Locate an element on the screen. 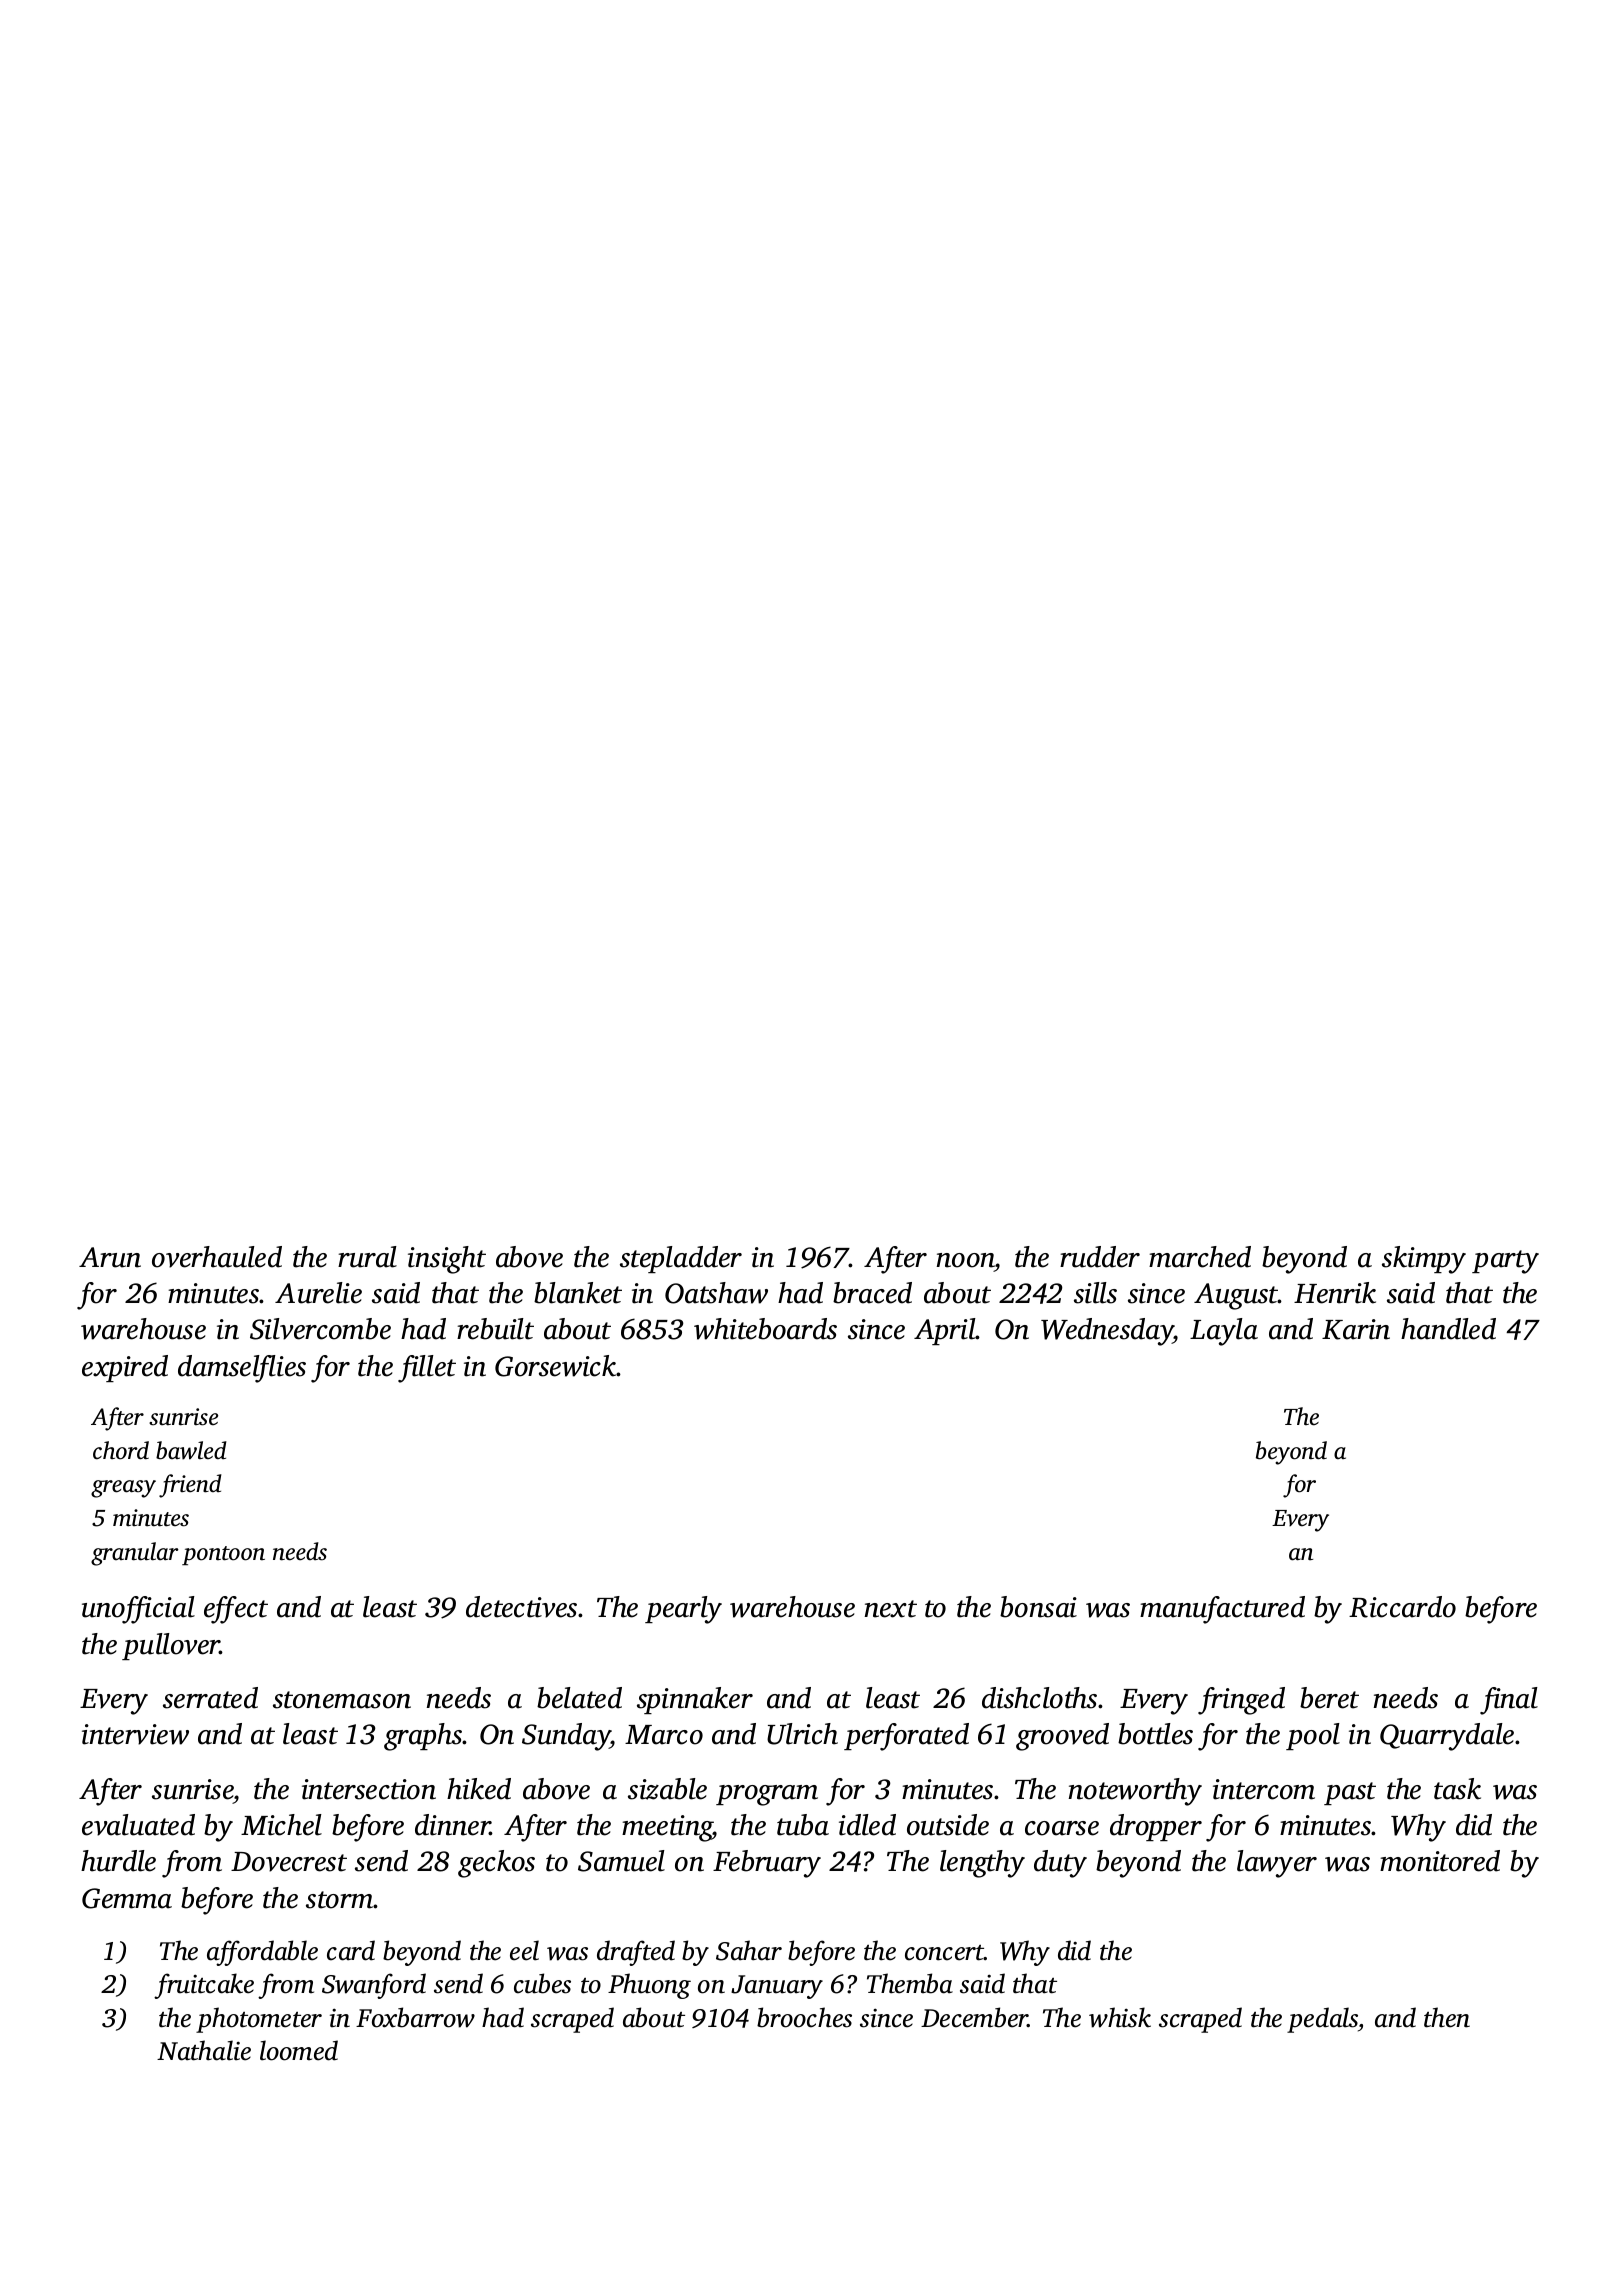 This screenshot has height=2292, width=1620. August is located at coordinates (1236, 1296).
